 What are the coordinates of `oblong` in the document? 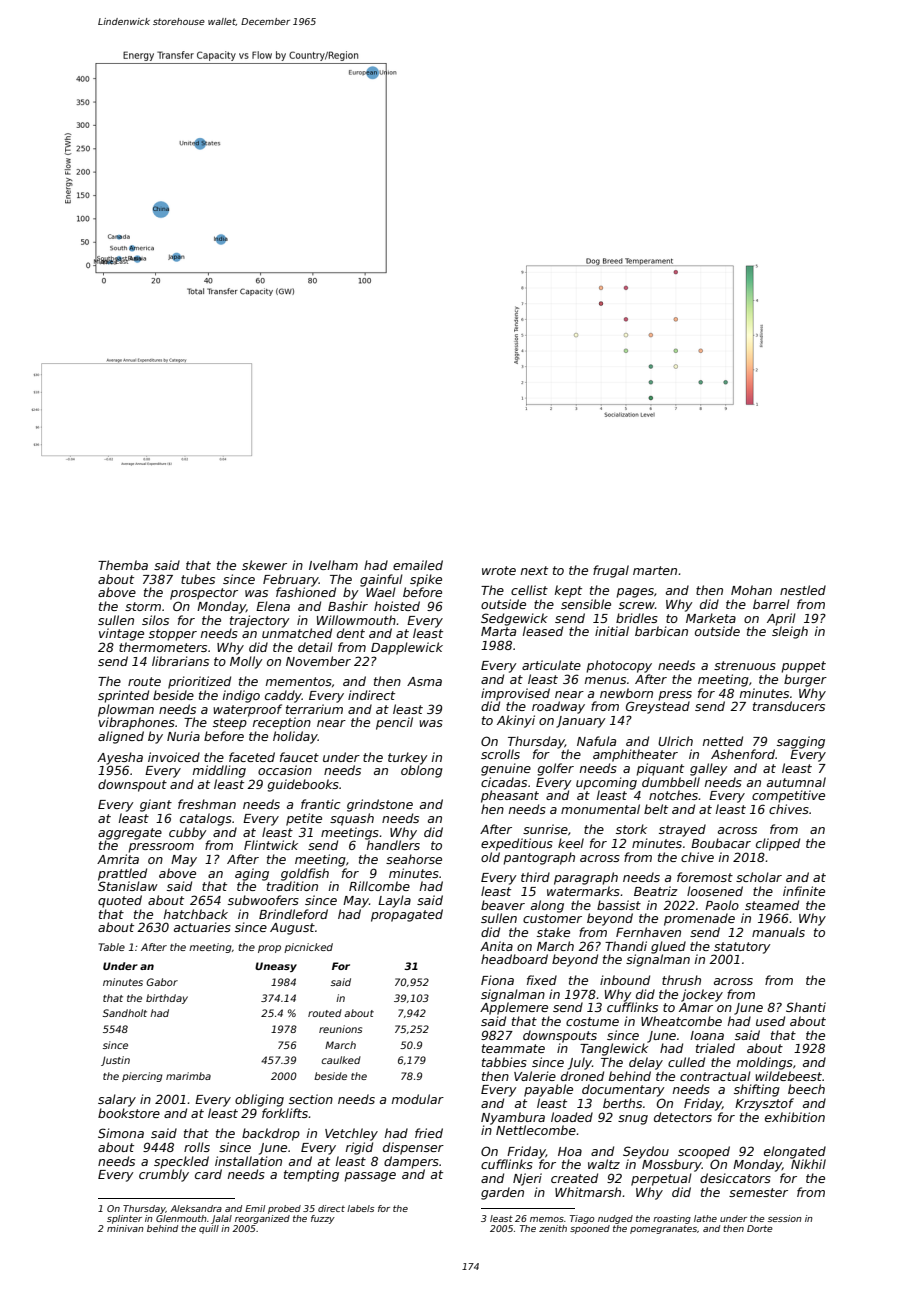 It's located at (422, 771).
